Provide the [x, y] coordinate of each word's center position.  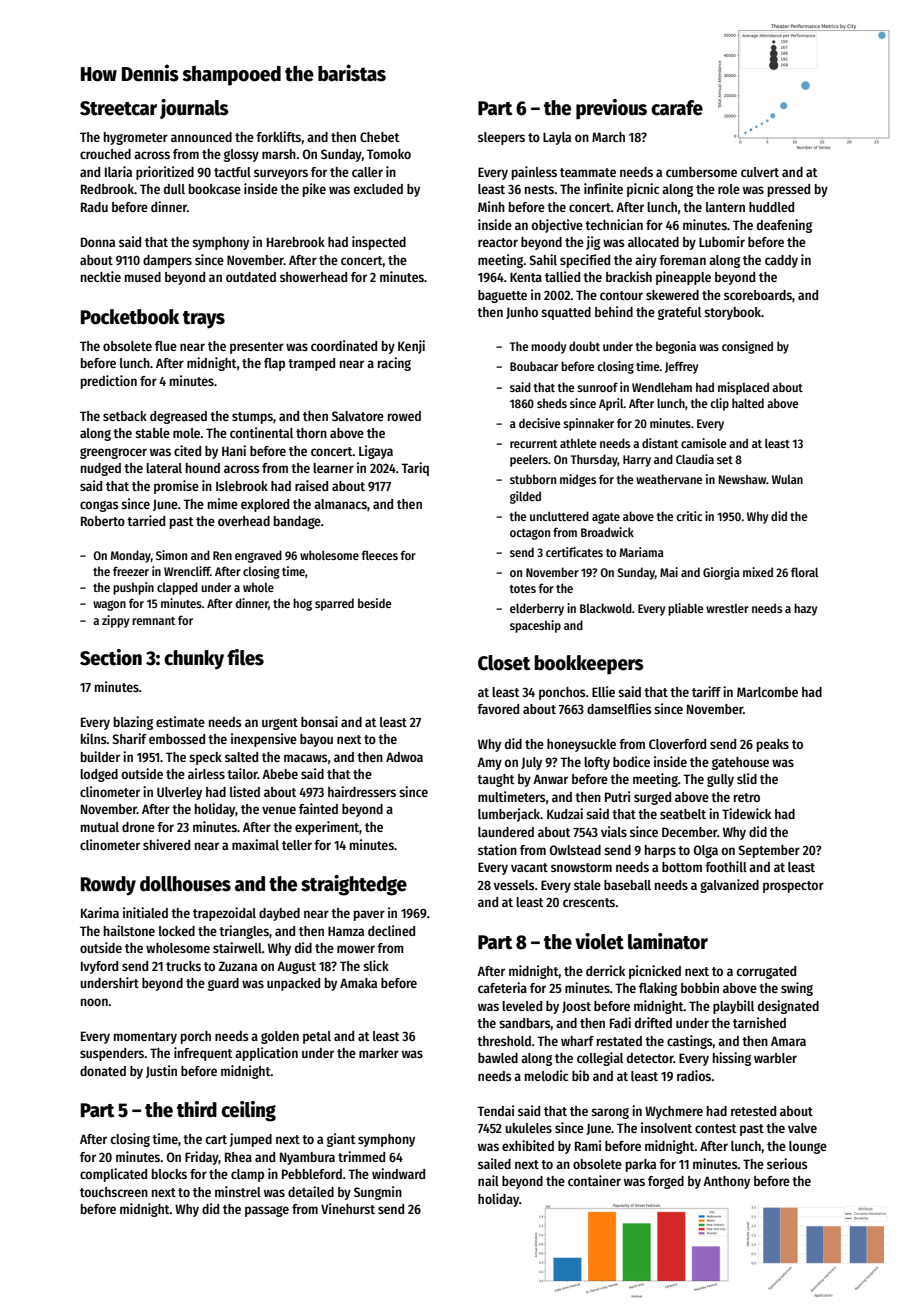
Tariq [415, 469]
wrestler [727, 608]
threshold [504, 1041]
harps [660, 851]
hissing [732, 1059]
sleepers [501, 138]
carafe [677, 108]
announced [201, 137]
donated [103, 1071]
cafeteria [502, 987]
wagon [109, 605]
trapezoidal [224, 914]
